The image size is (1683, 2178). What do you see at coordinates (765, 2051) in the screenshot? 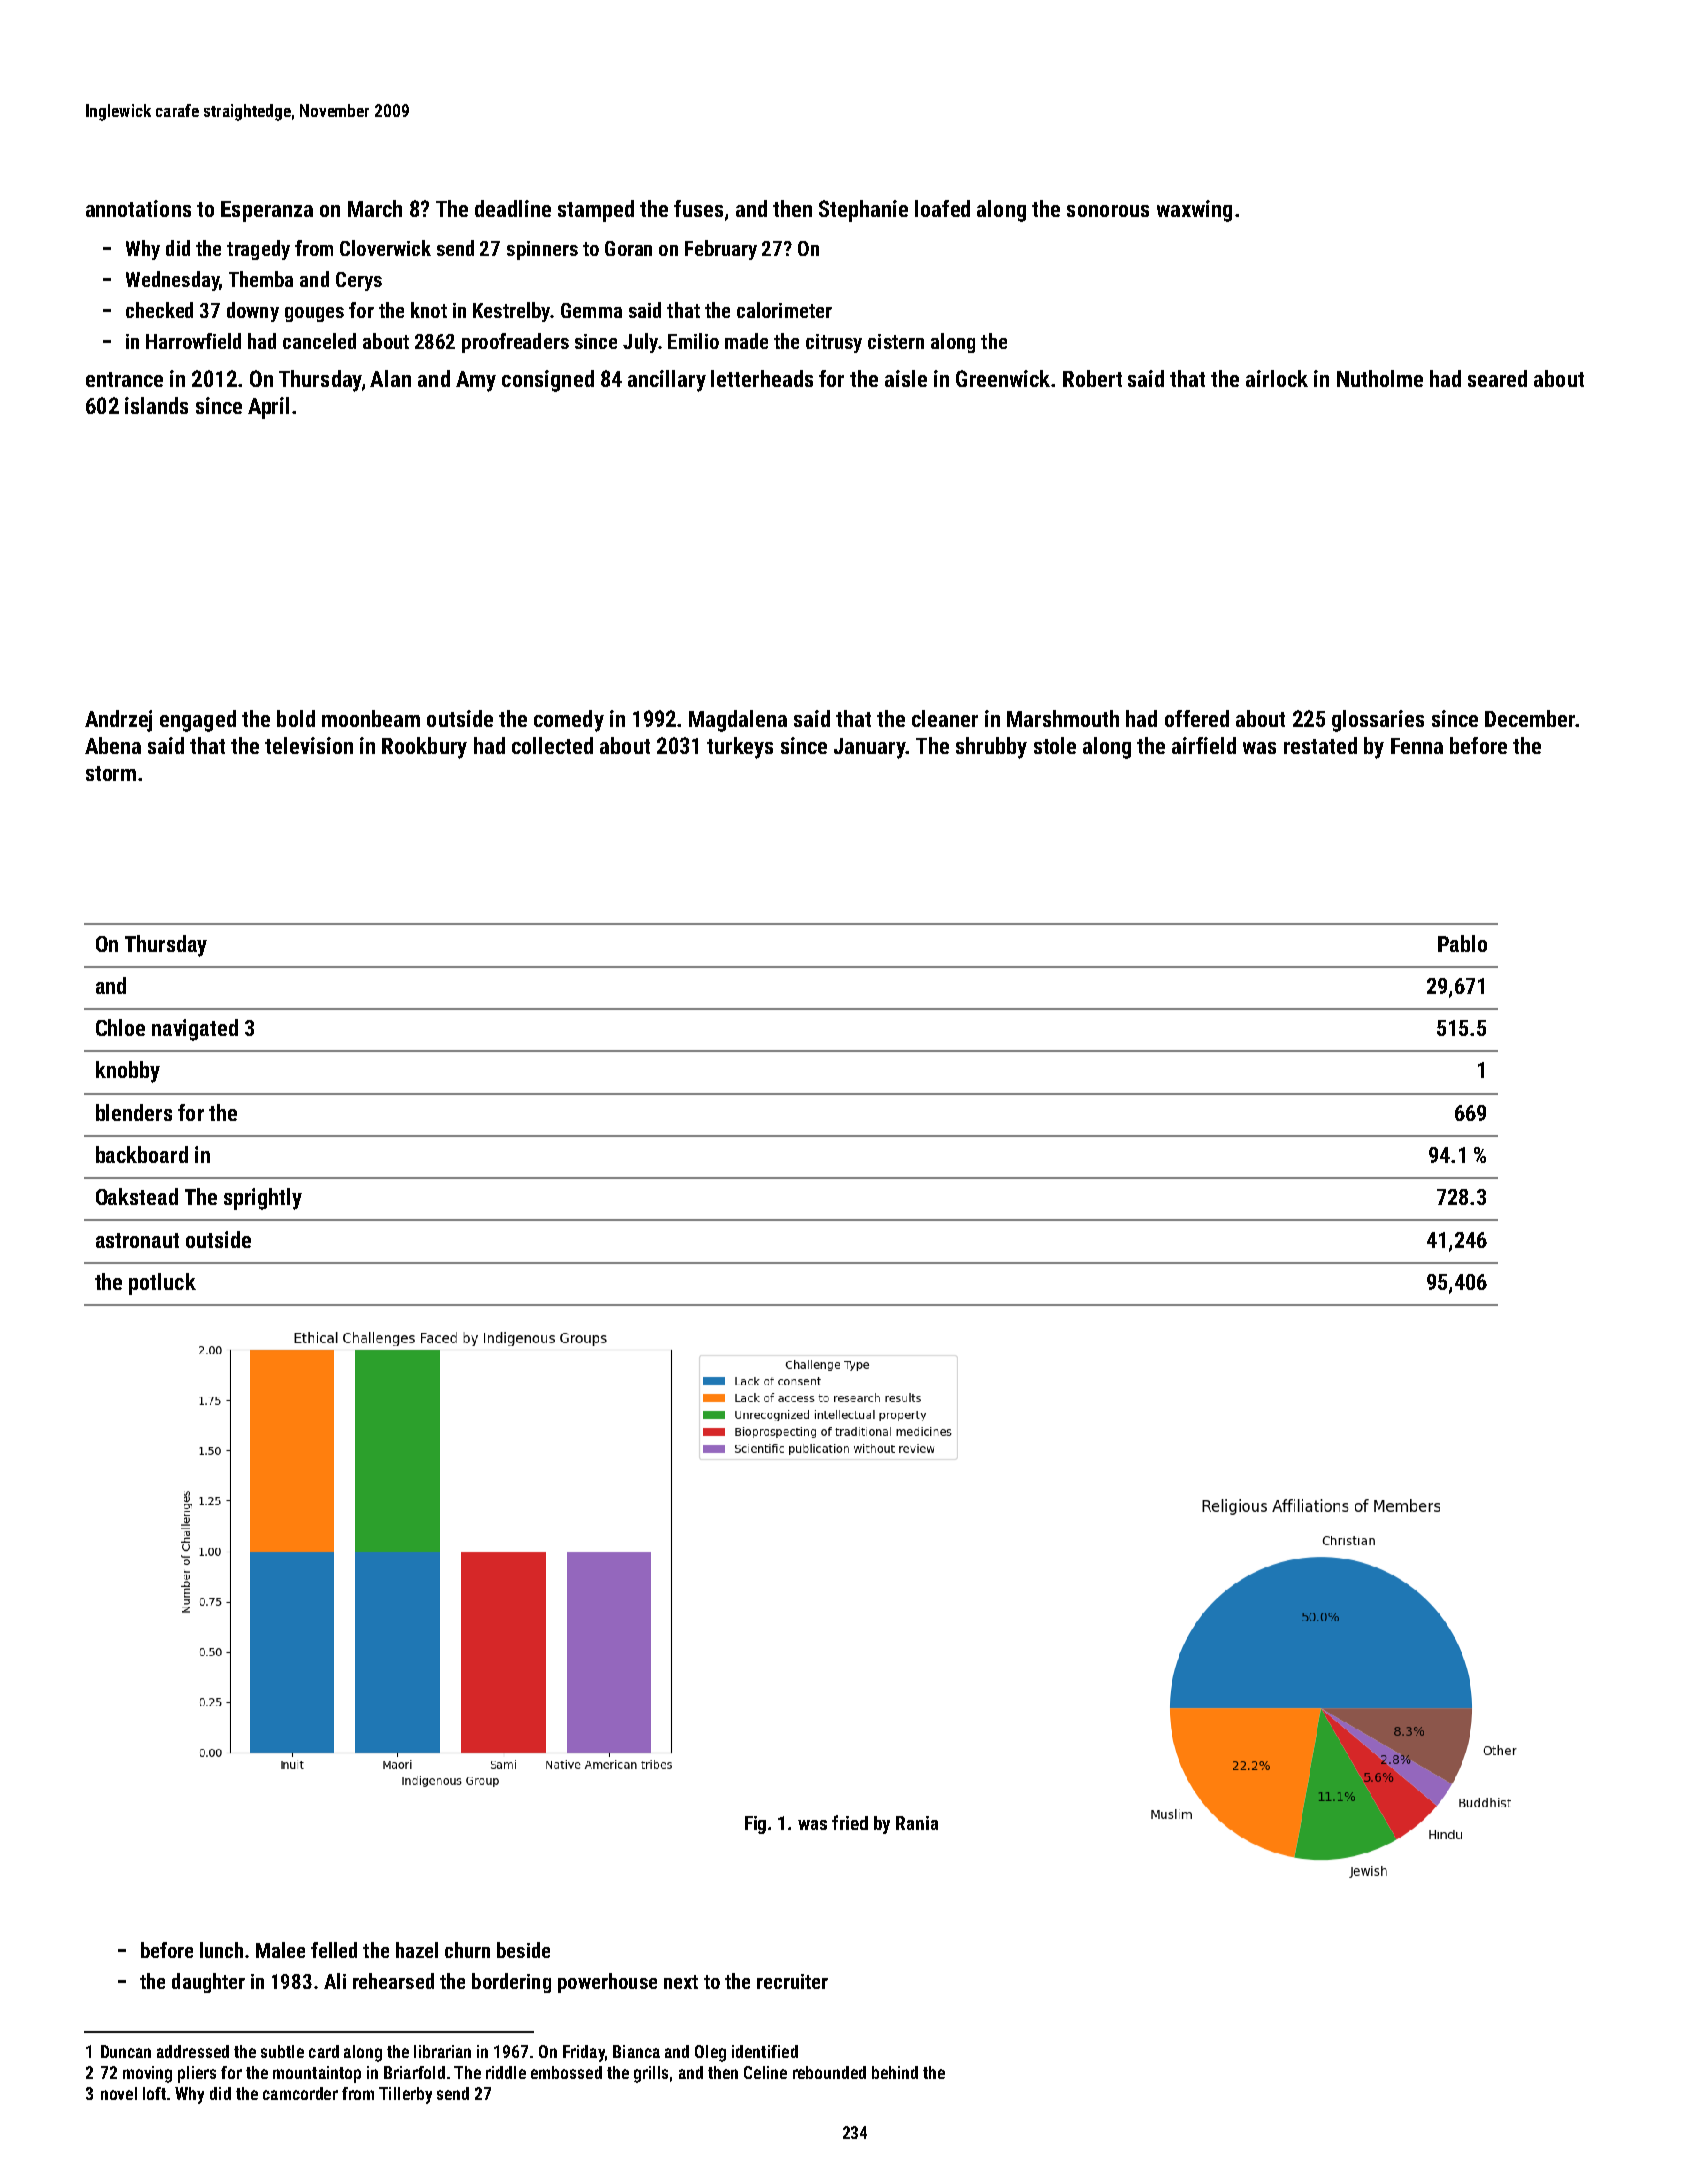
I see `identified` at bounding box center [765, 2051].
